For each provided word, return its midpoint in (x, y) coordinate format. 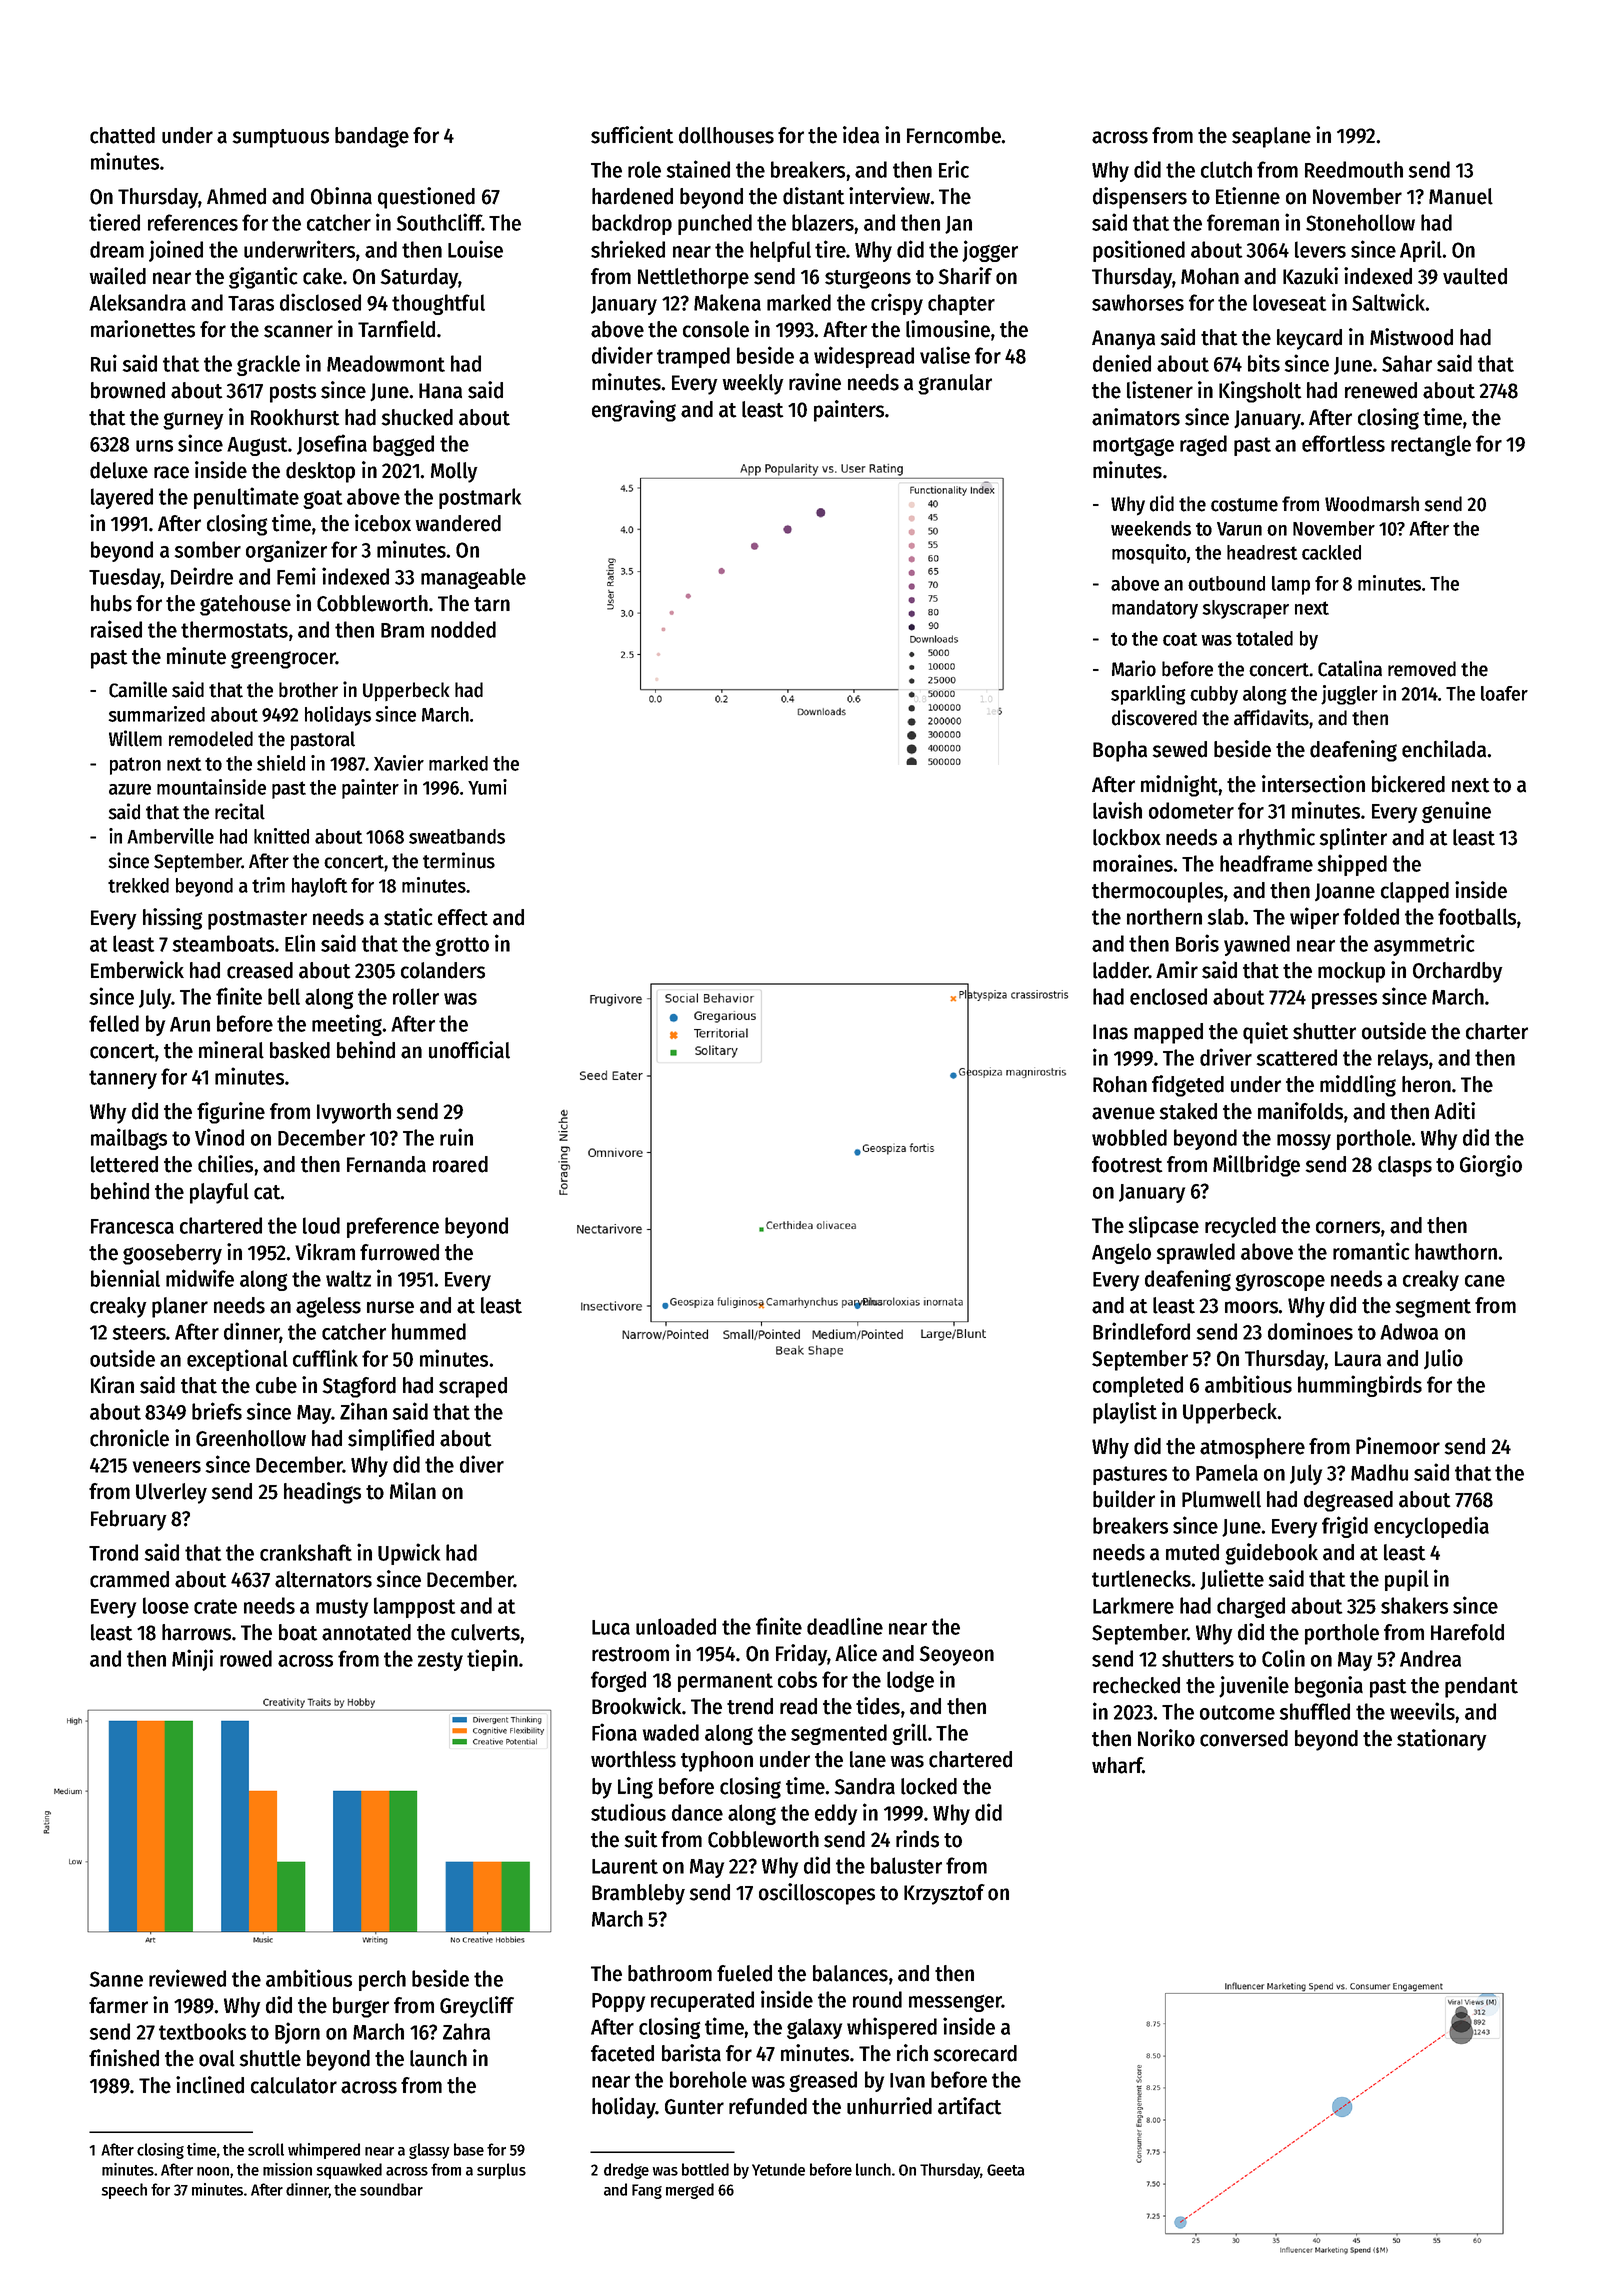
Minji (192, 1660)
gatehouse (245, 605)
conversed (1244, 1738)
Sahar (1407, 363)
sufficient (632, 135)
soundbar (391, 2189)
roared (460, 1164)
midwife (200, 1278)
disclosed (320, 302)
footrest (1127, 1164)
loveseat (1290, 302)
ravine (815, 382)
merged (690, 2191)
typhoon (717, 1761)
